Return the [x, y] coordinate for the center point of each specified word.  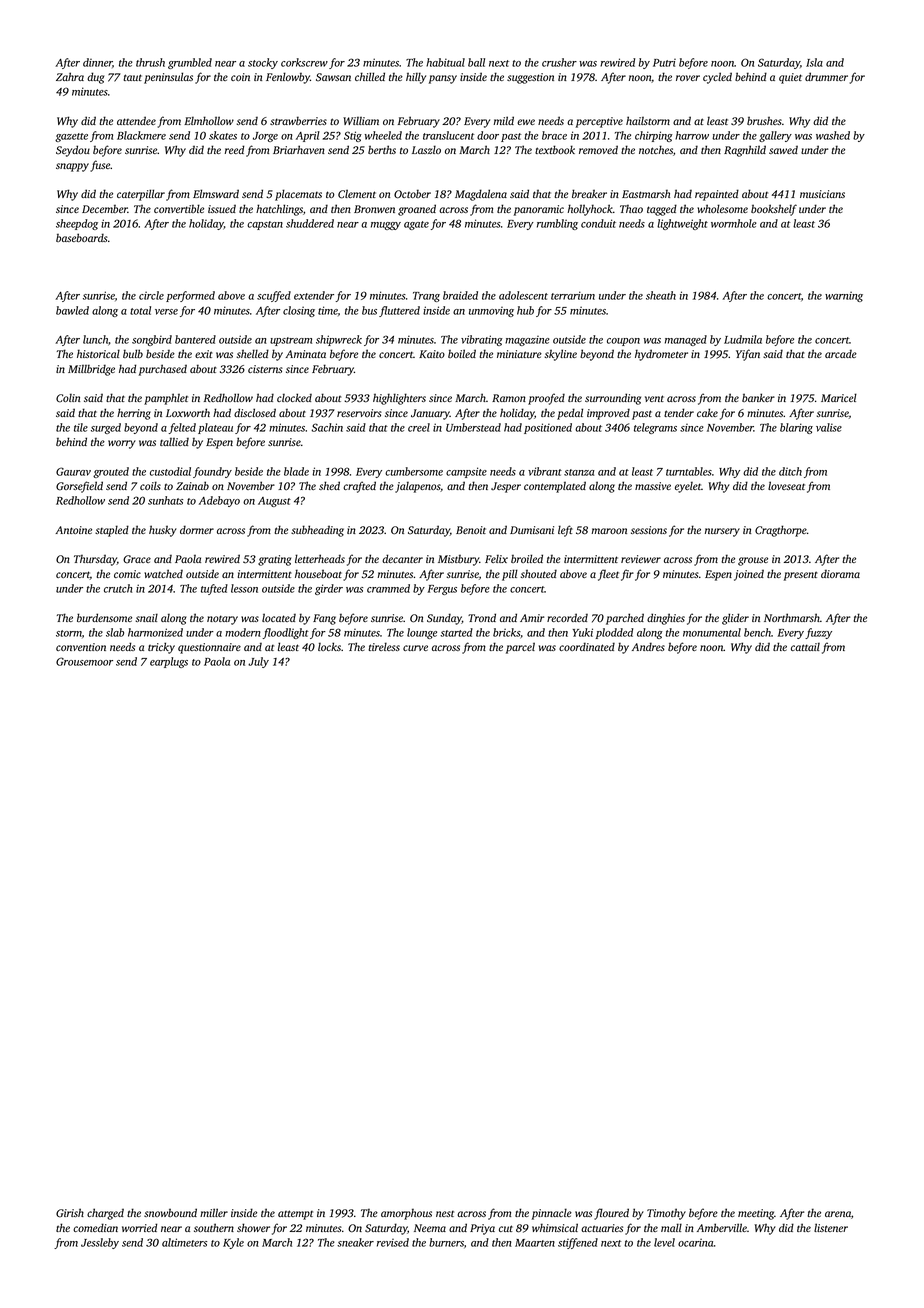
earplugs [169, 662]
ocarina [695, 1242]
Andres [648, 646]
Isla [814, 62]
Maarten [535, 1243]
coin [240, 77]
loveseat [786, 485]
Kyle [233, 1243]
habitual [445, 62]
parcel [520, 648]
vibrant [545, 471]
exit [204, 354]
